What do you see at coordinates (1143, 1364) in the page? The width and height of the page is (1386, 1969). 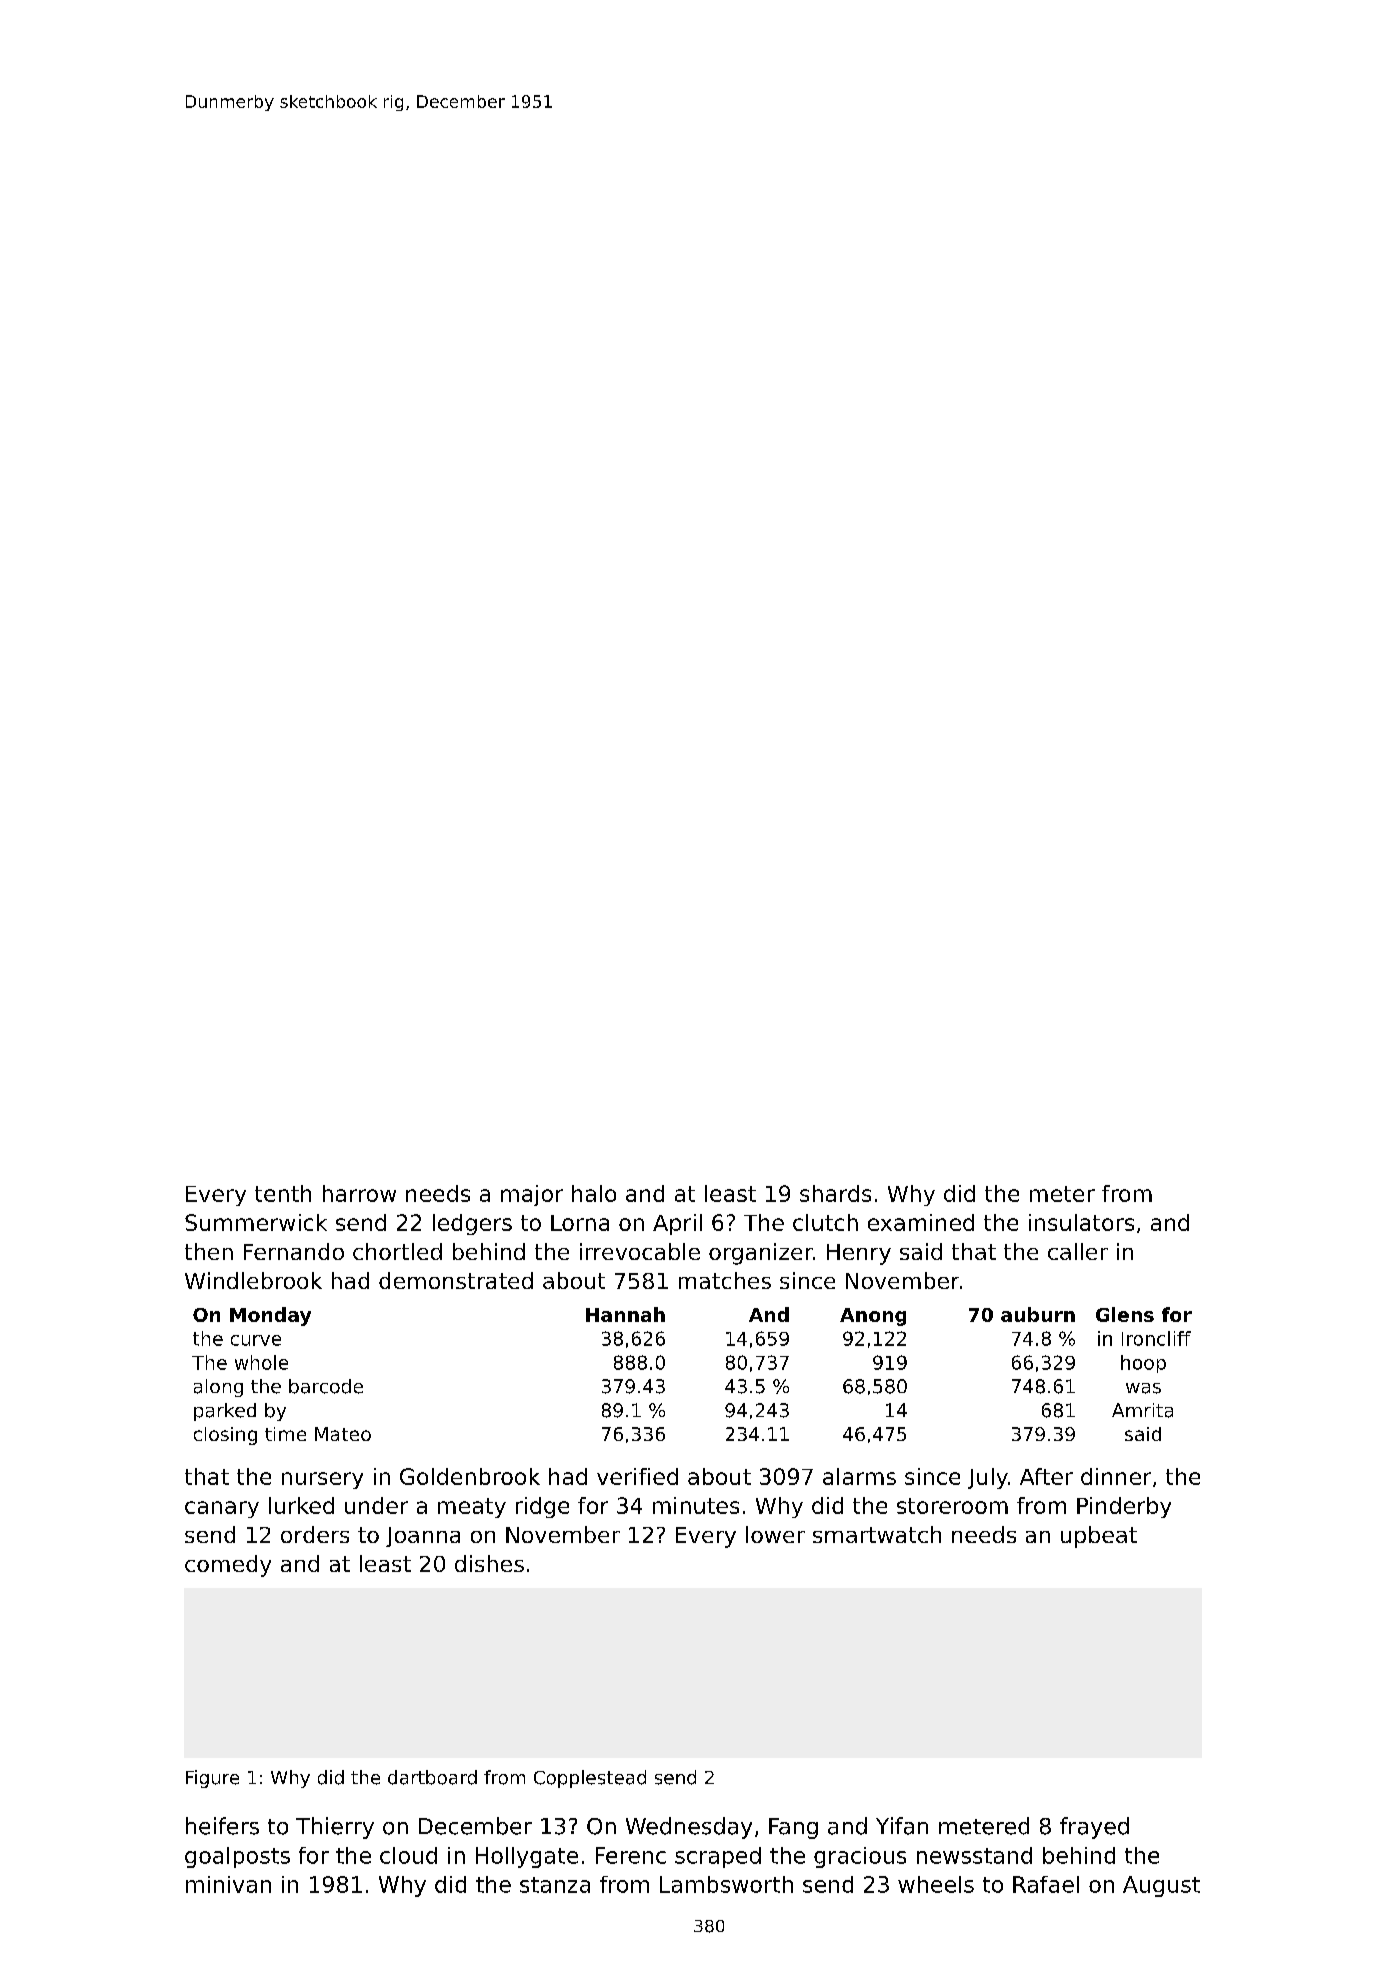 I see `hoop` at bounding box center [1143, 1364].
